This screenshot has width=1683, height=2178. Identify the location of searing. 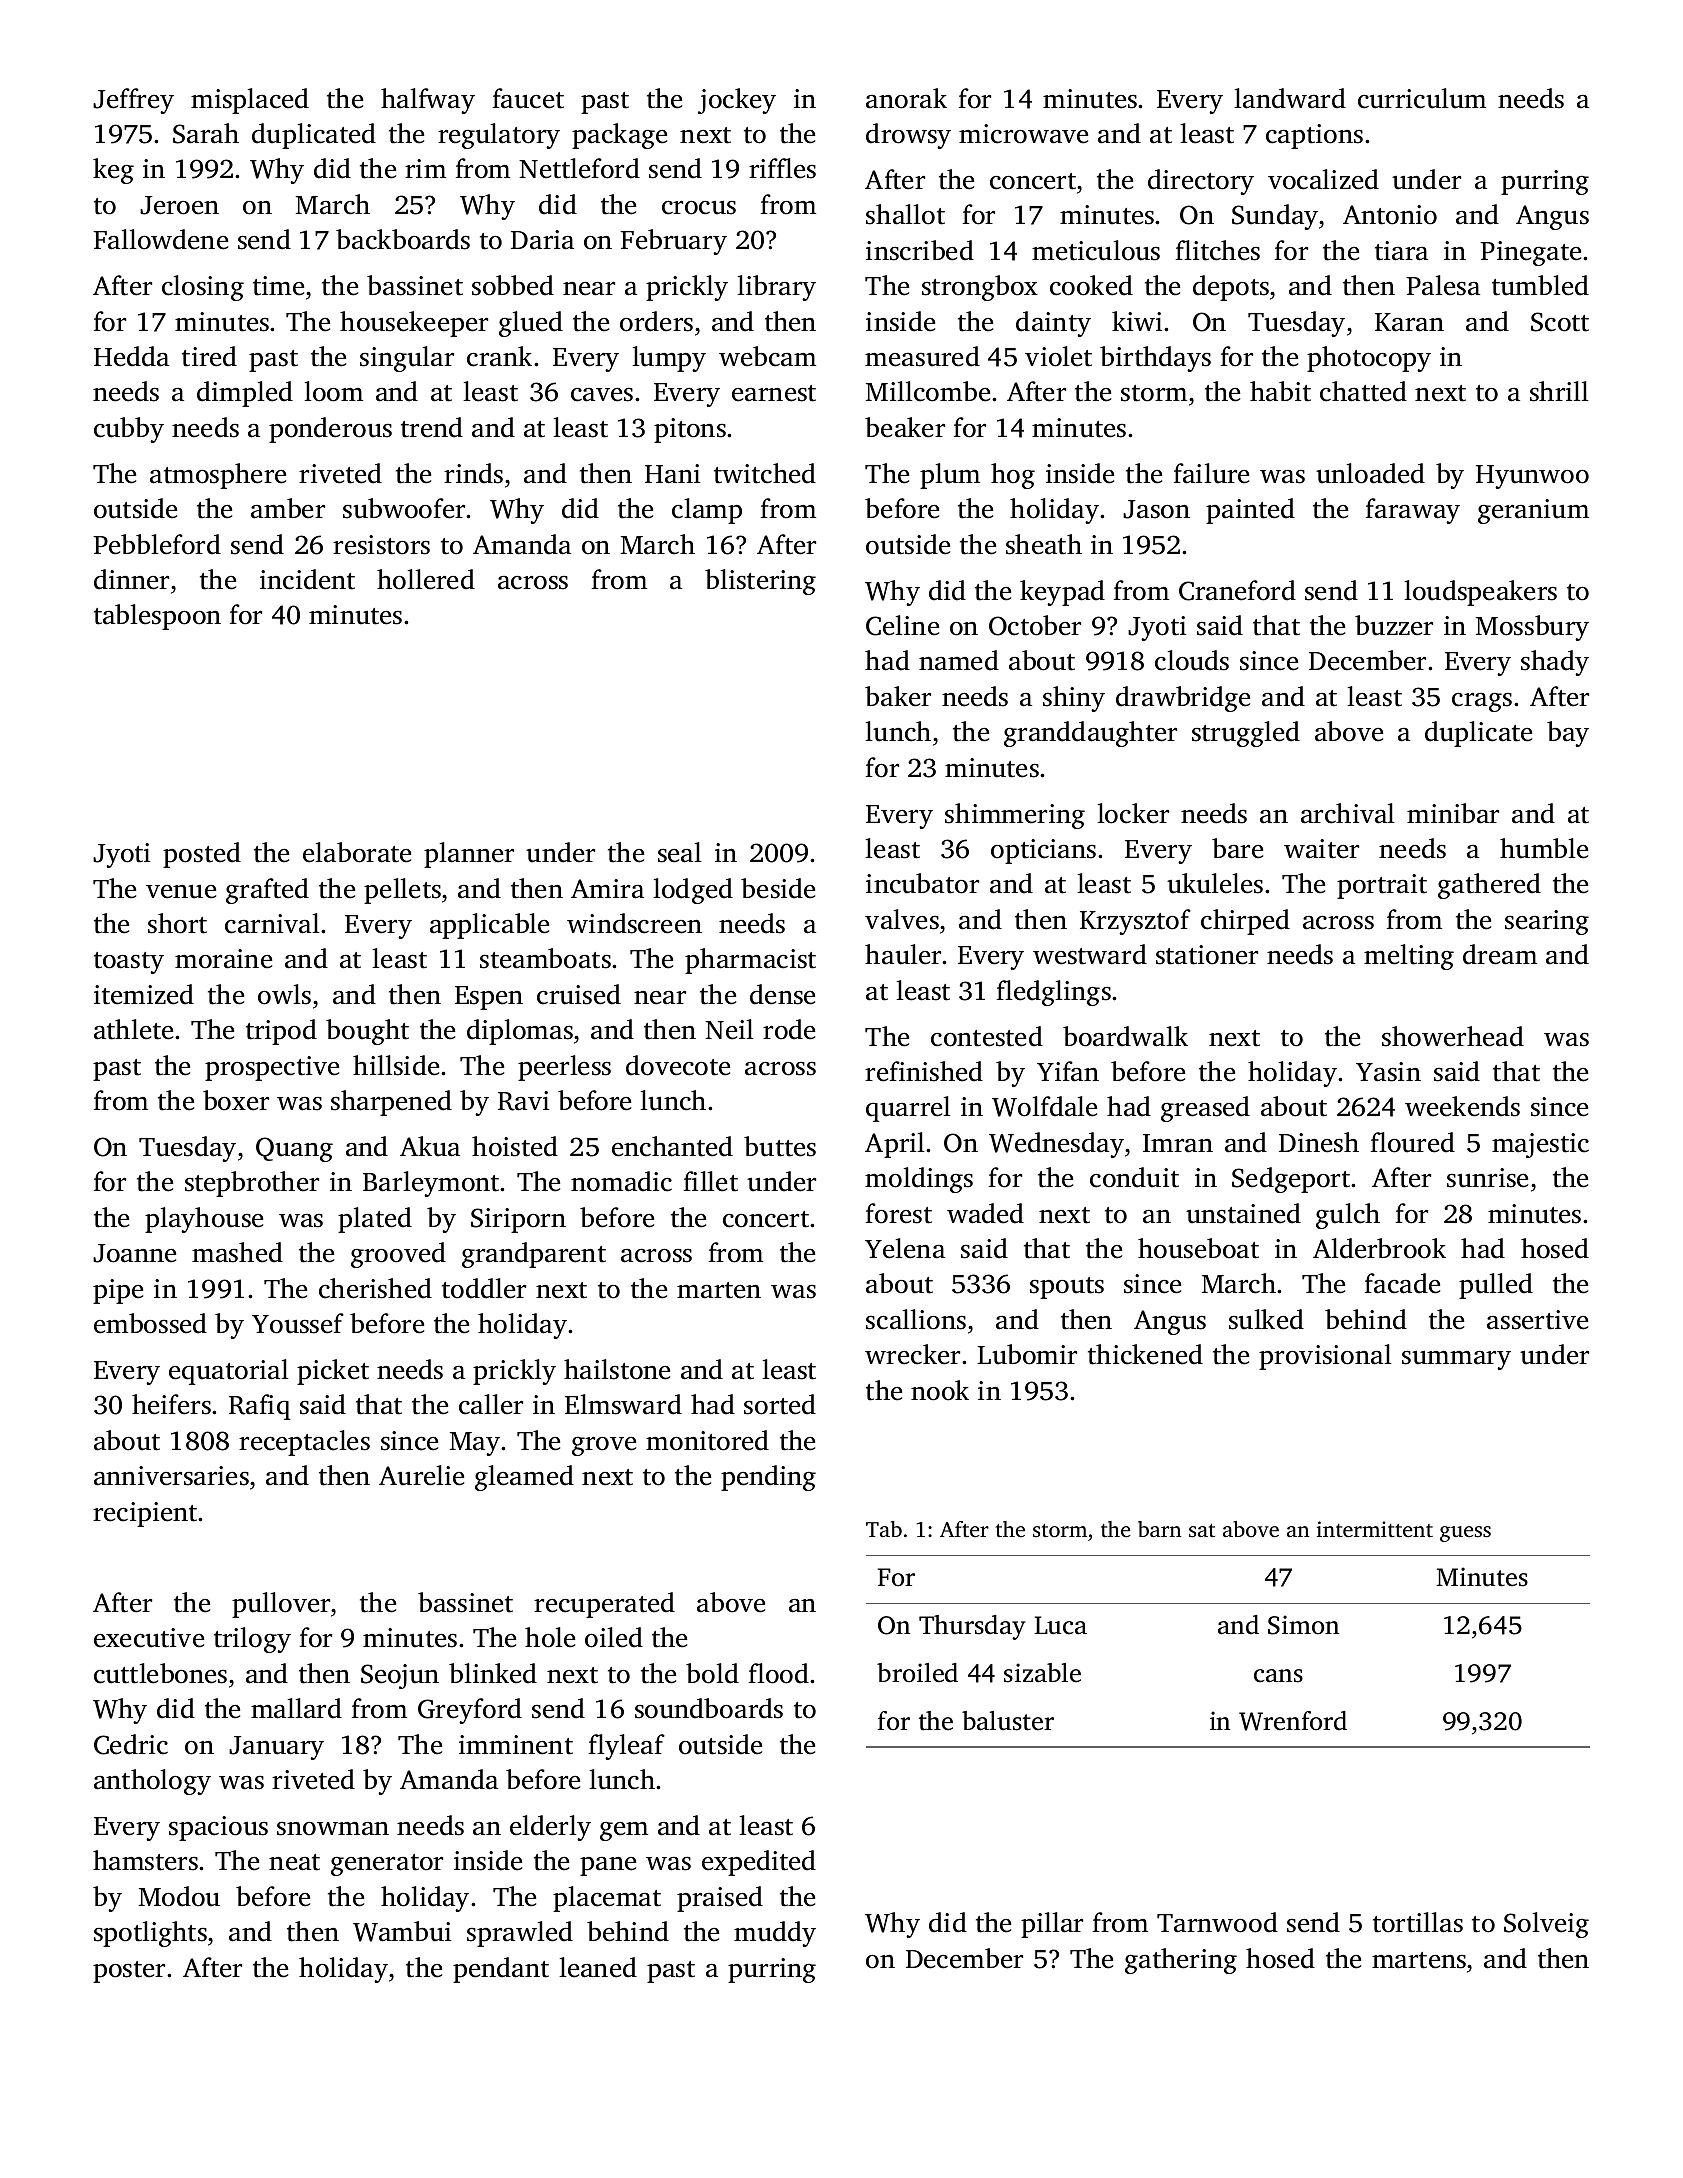
(1547, 922).
